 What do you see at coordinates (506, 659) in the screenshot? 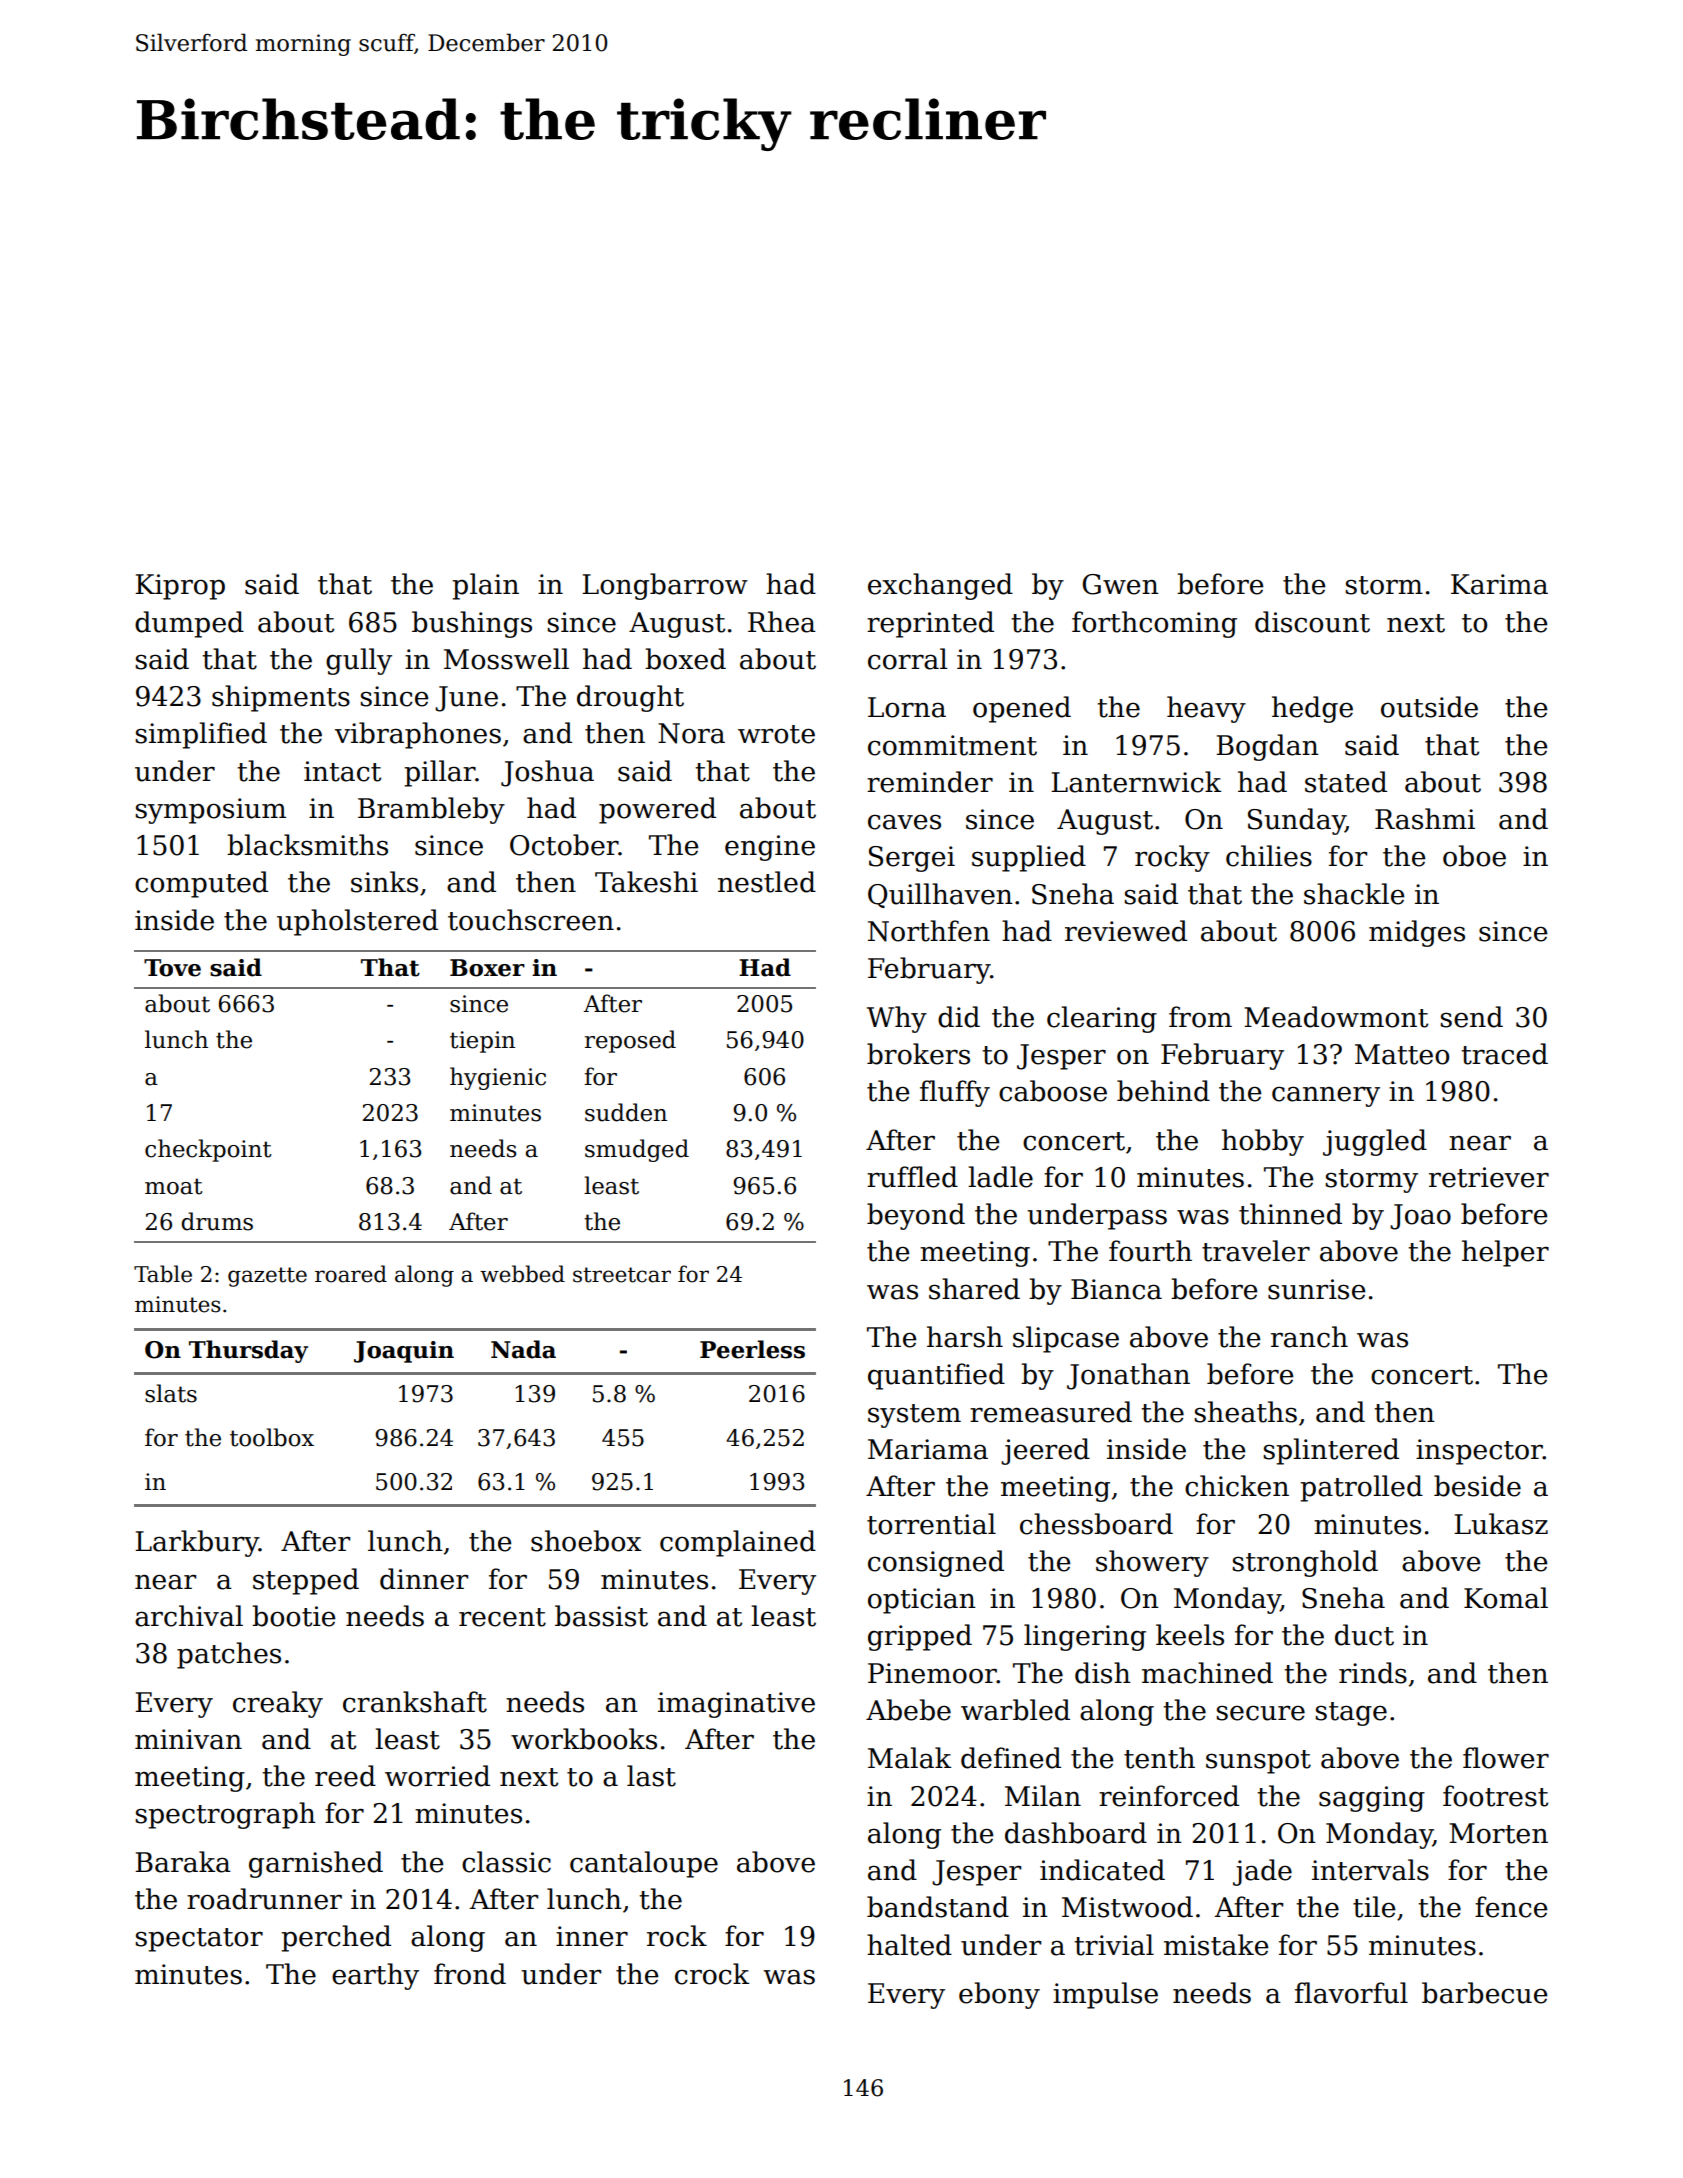
I see `Mosswell` at bounding box center [506, 659].
